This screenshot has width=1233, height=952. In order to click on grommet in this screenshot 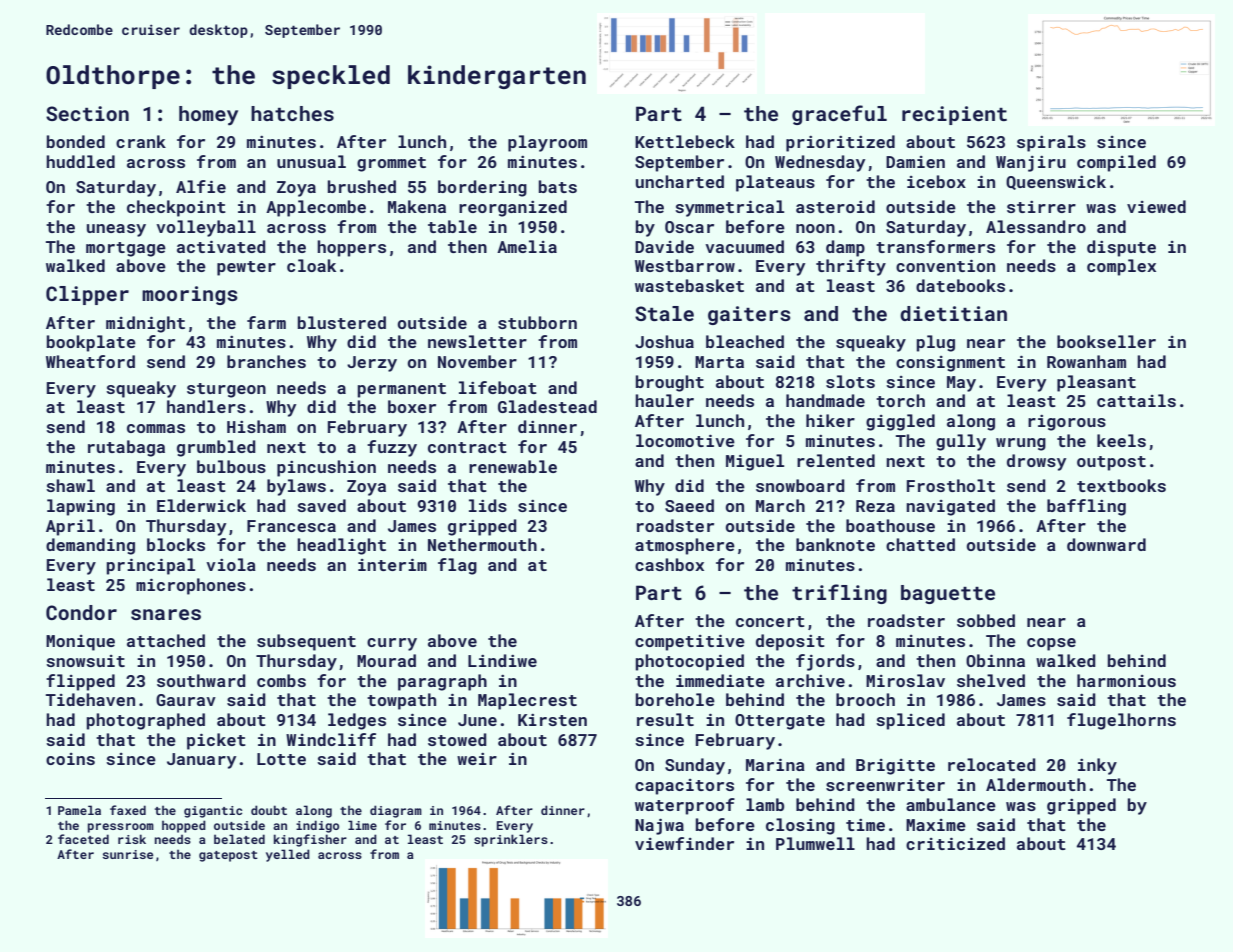, I will do `click(391, 164)`.
